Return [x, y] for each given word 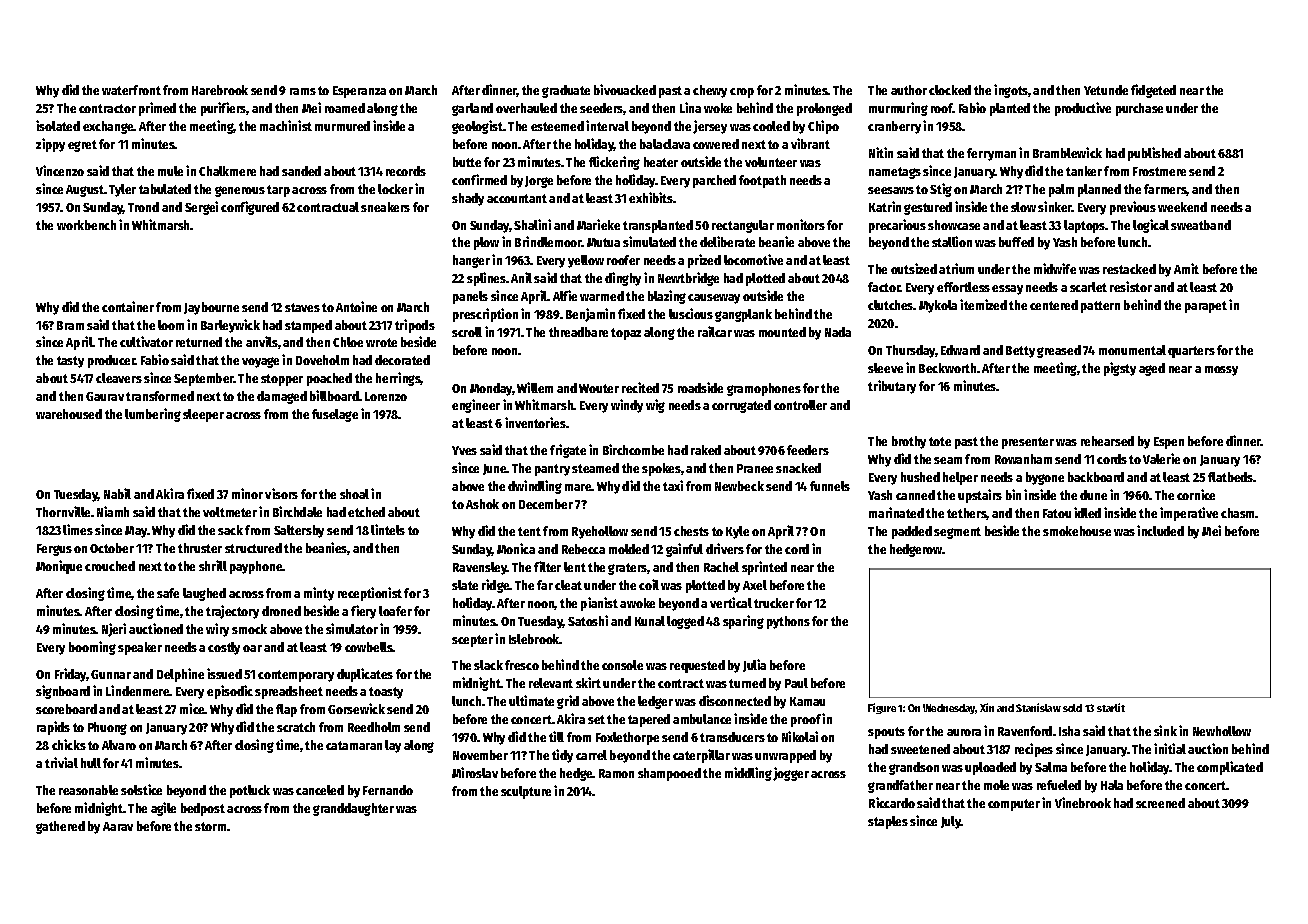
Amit [1186, 268]
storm [210, 826]
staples [888, 822]
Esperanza [359, 92]
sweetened [920, 749]
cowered [716, 144]
